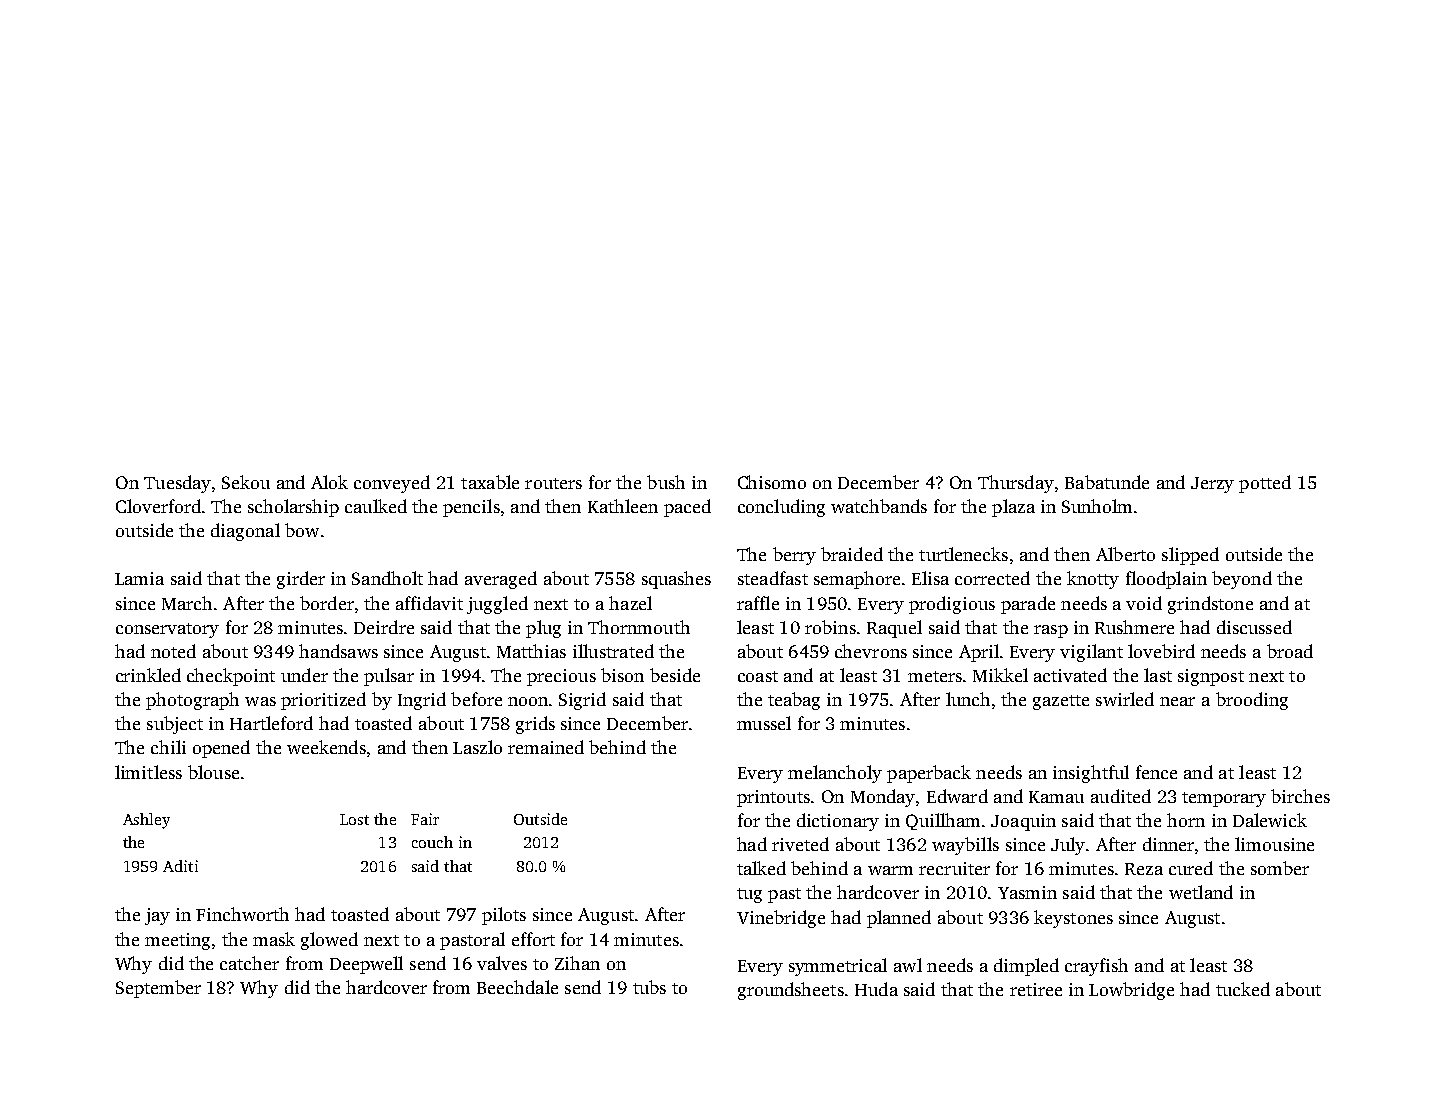  I want to click on Kathleen, so click(623, 506).
